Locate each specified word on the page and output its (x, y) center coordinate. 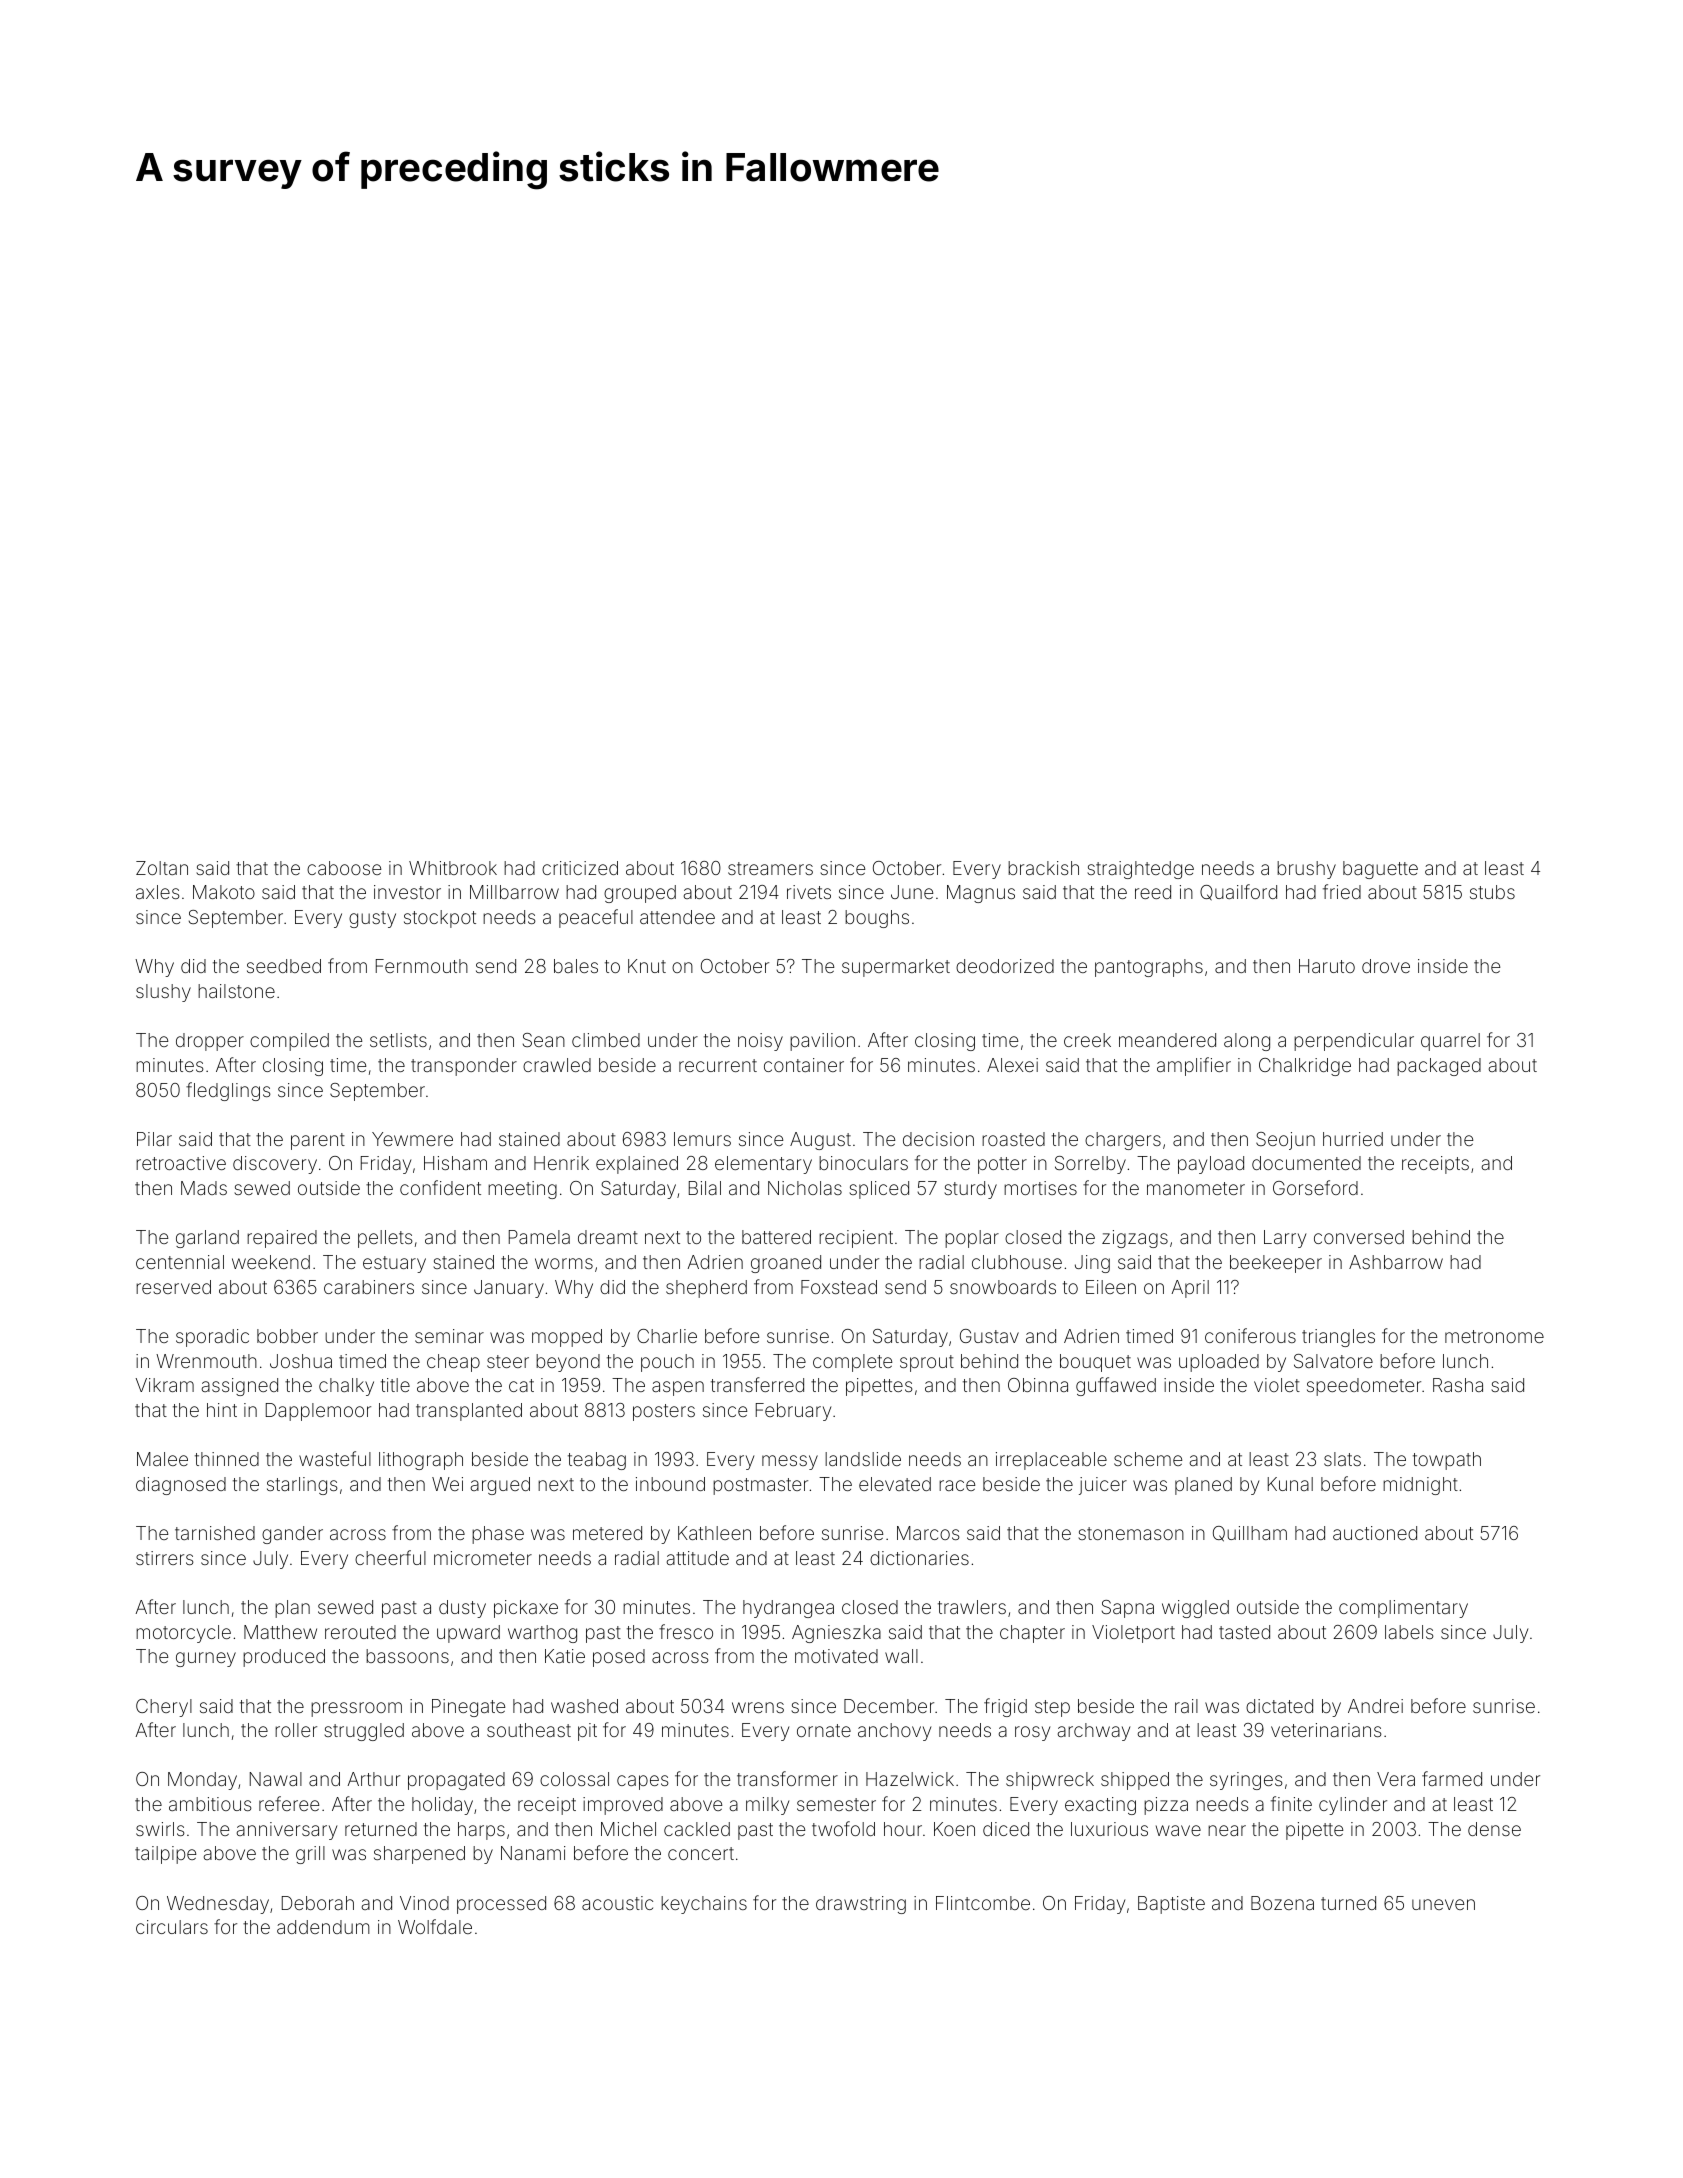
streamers (770, 868)
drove (1386, 966)
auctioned (1375, 1533)
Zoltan (162, 868)
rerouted (360, 1632)
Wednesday (218, 1905)
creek (1087, 1040)
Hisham (455, 1163)
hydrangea (788, 1609)
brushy (1306, 870)
